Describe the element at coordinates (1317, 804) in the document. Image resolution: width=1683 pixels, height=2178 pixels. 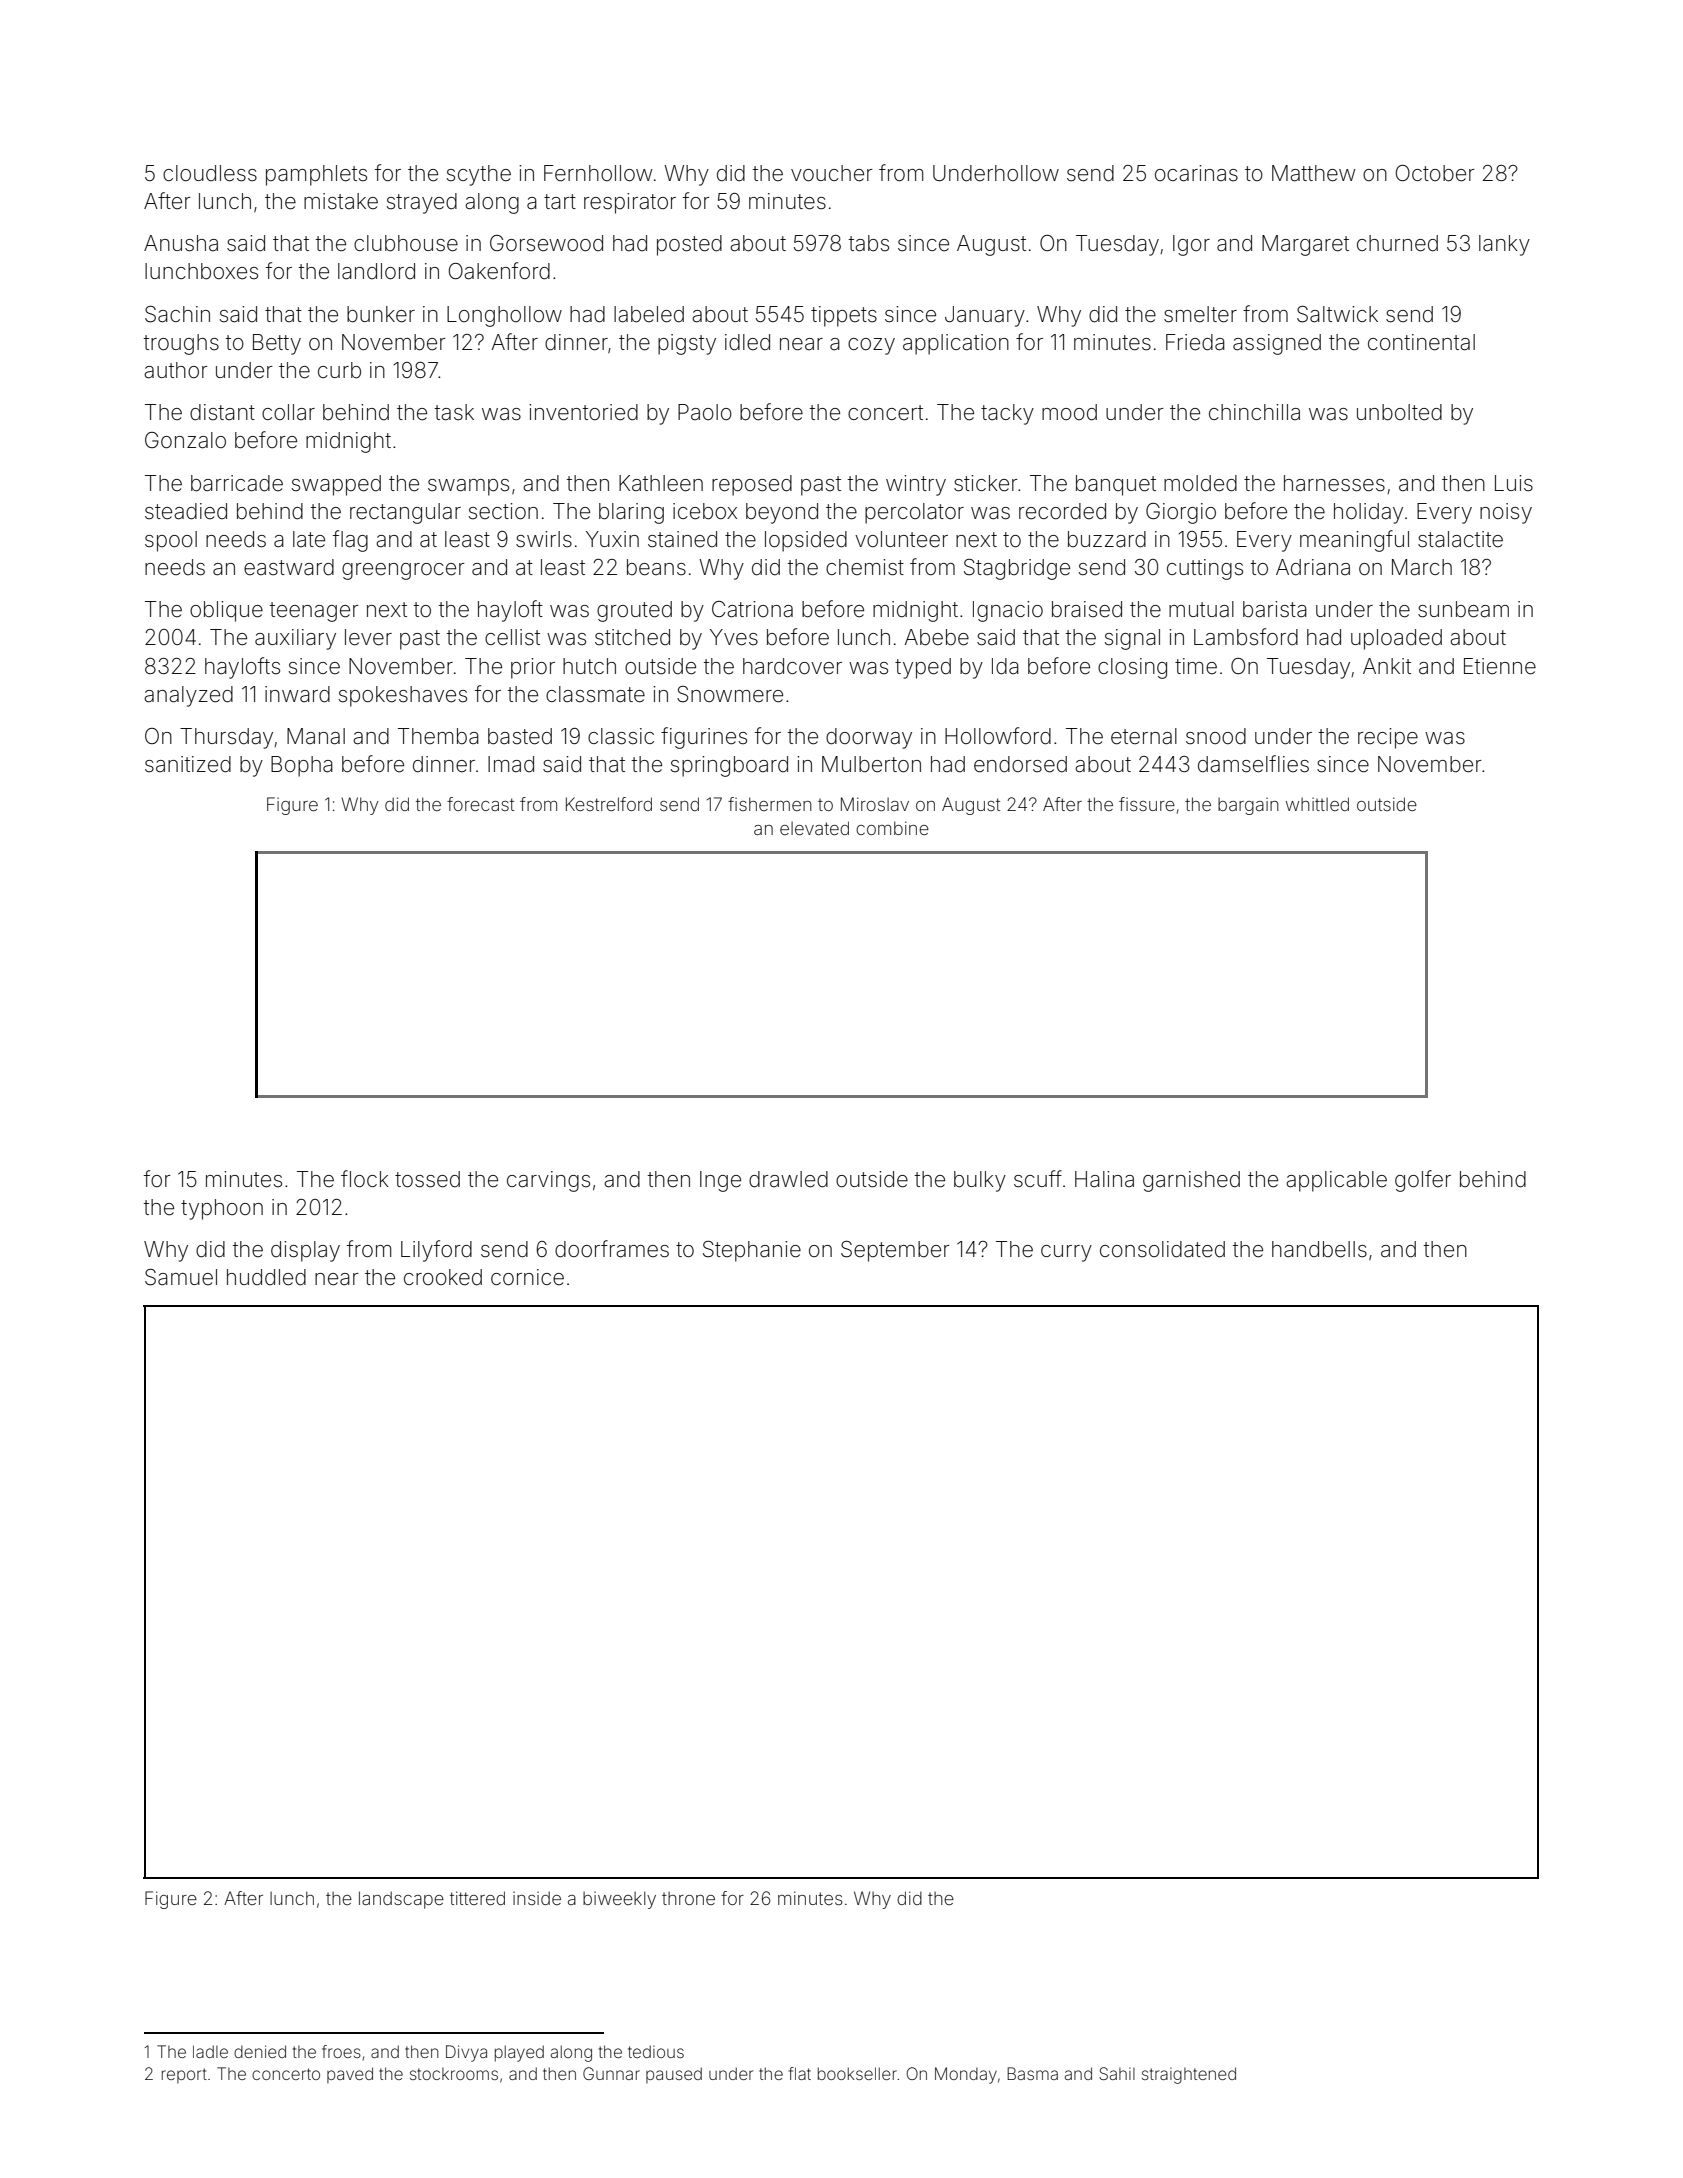
I see `whittled` at that location.
